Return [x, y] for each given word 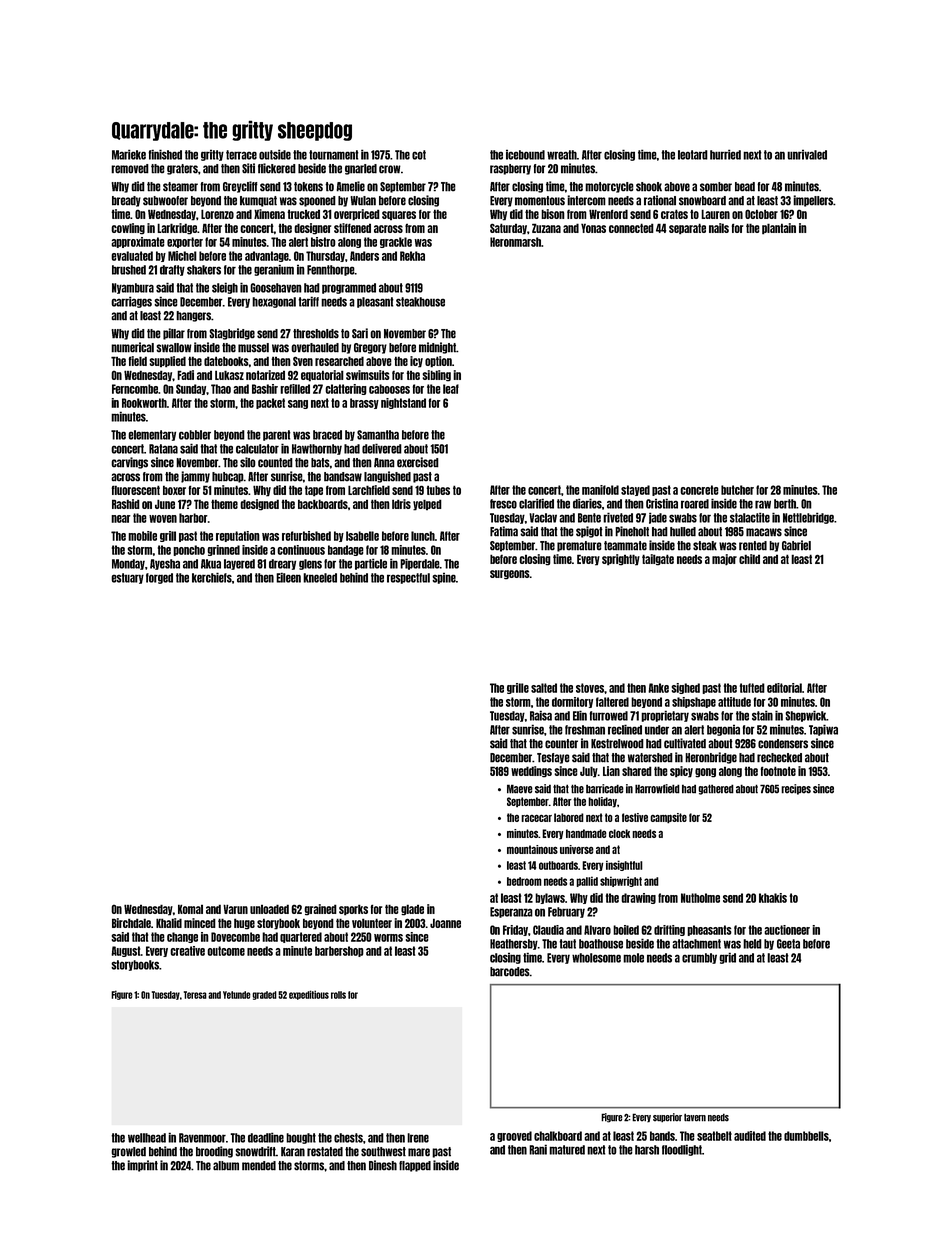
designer [312, 229]
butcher [737, 490]
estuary [127, 578]
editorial [784, 688]
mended [259, 1166]
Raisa [541, 715]
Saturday [508, 229]
